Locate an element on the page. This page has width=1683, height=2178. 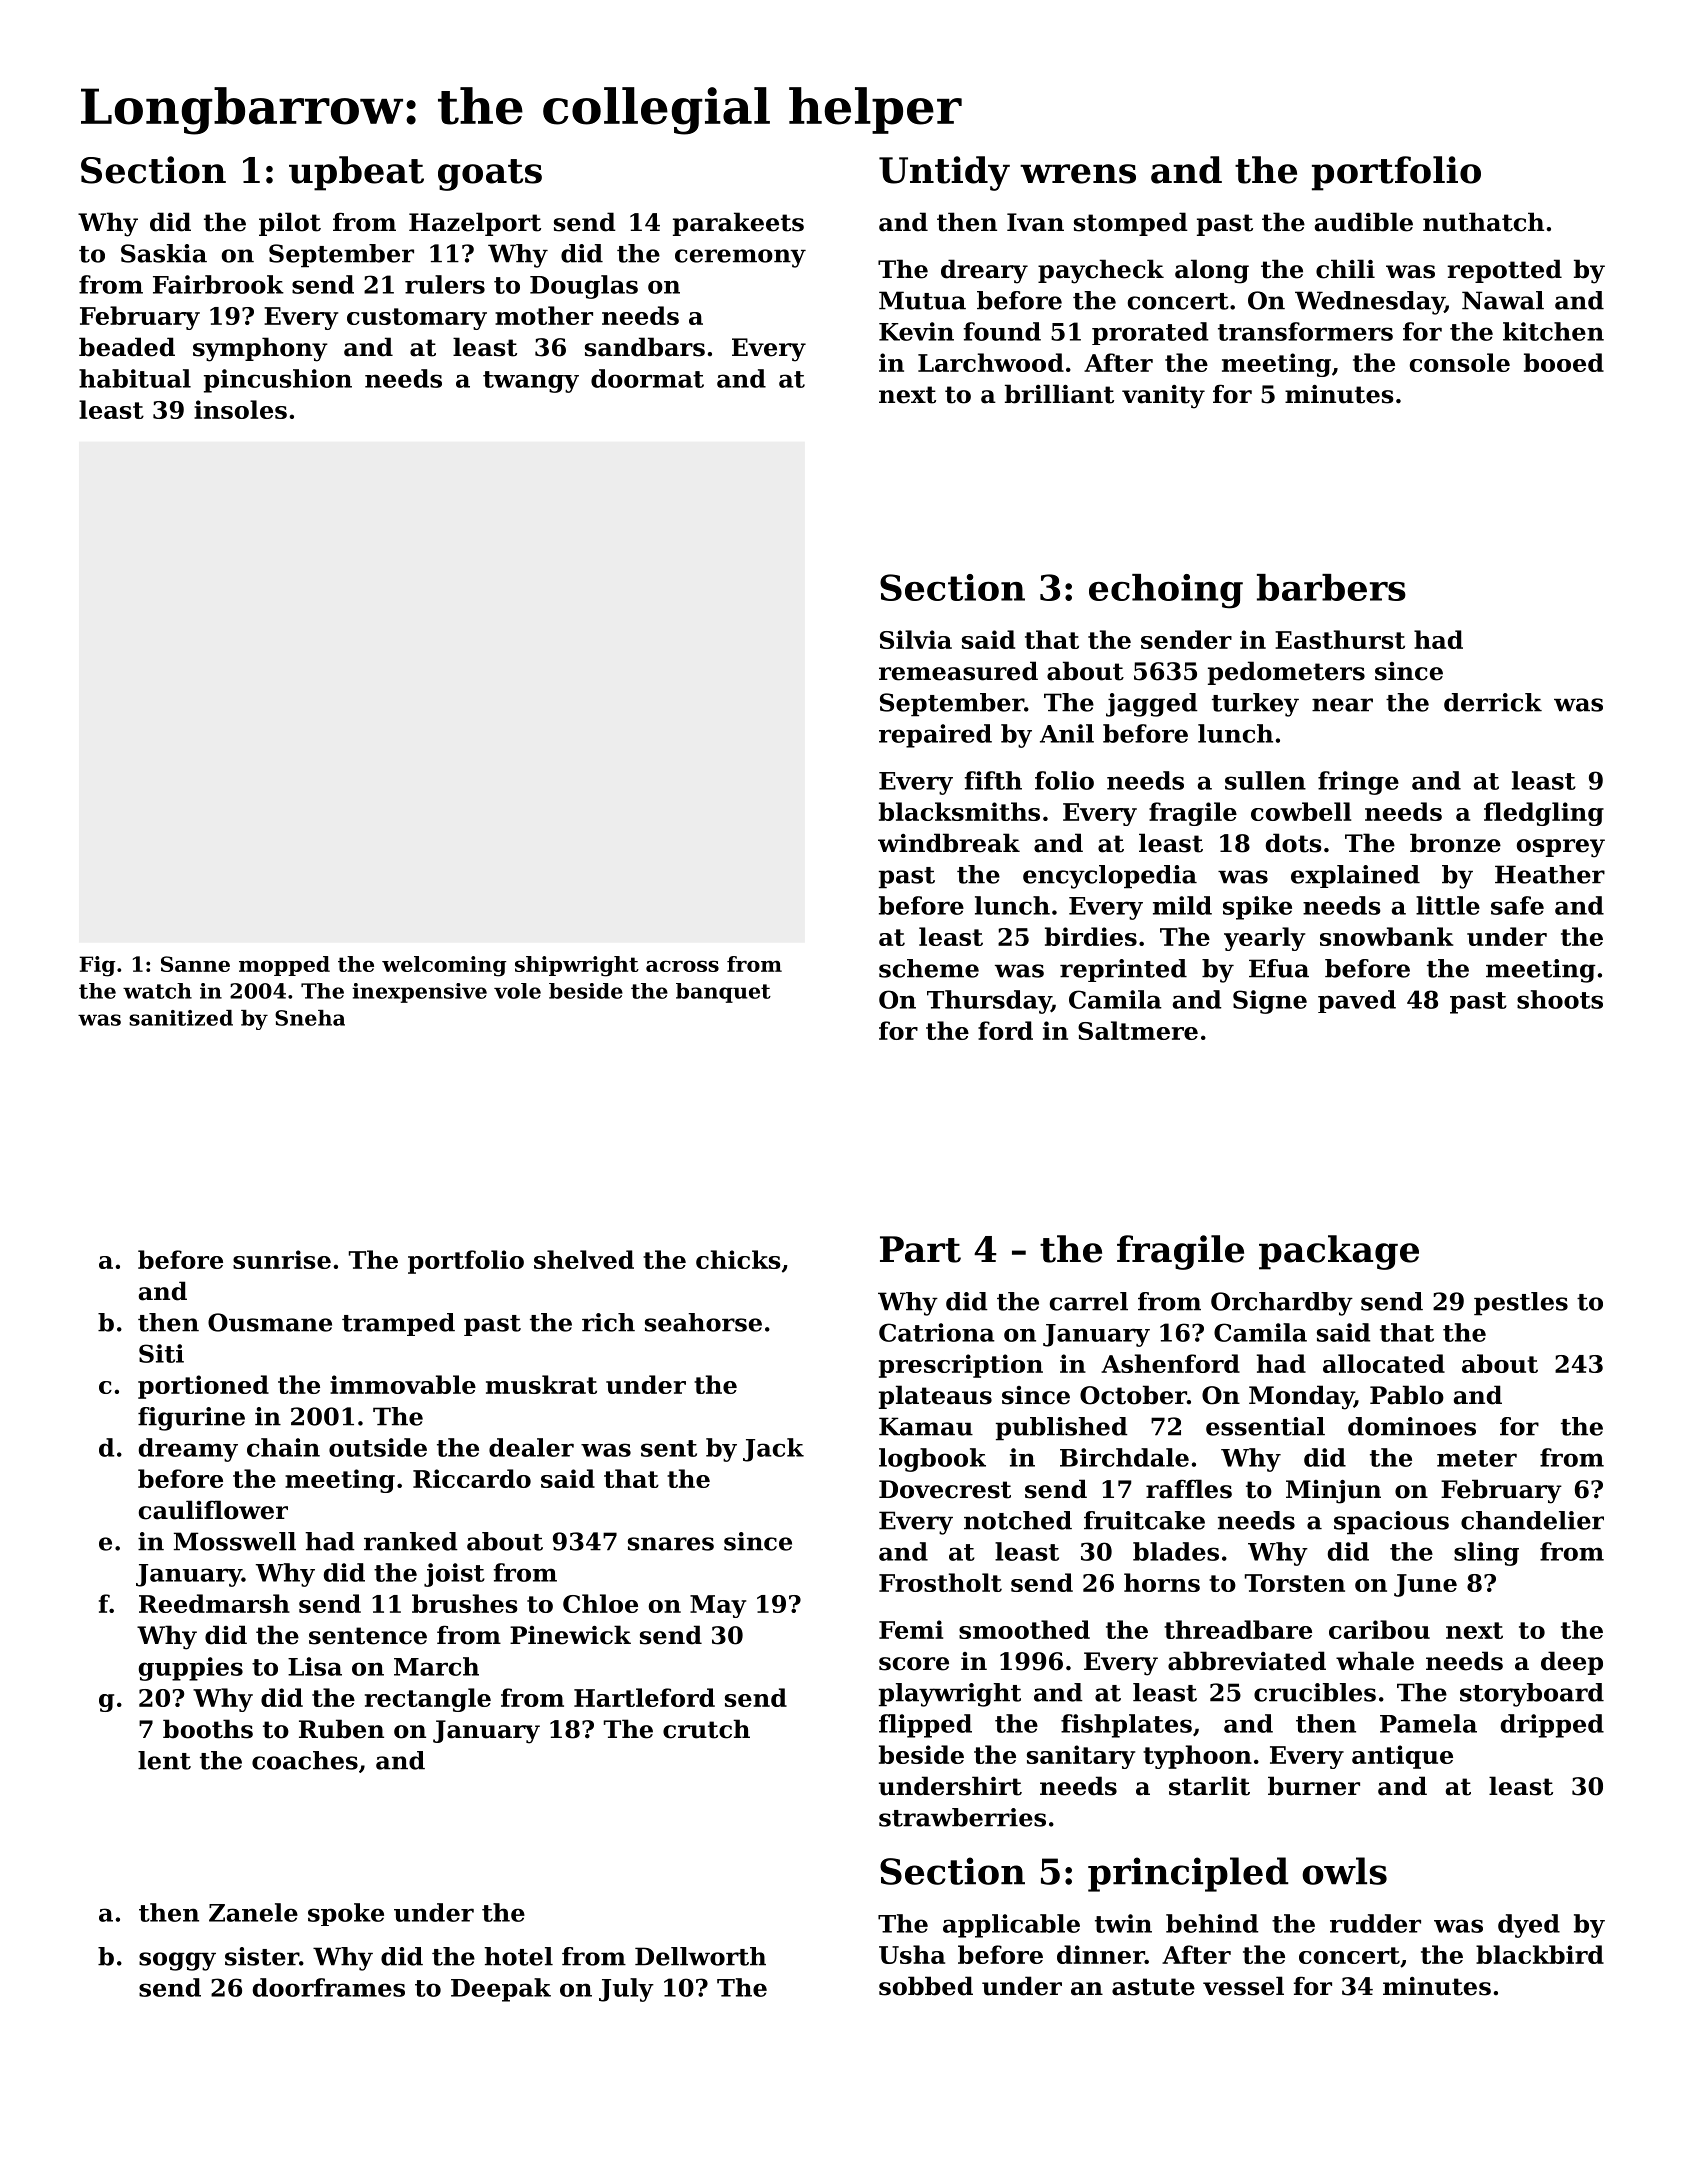
shelved is located at coordinates (584, 1259).
